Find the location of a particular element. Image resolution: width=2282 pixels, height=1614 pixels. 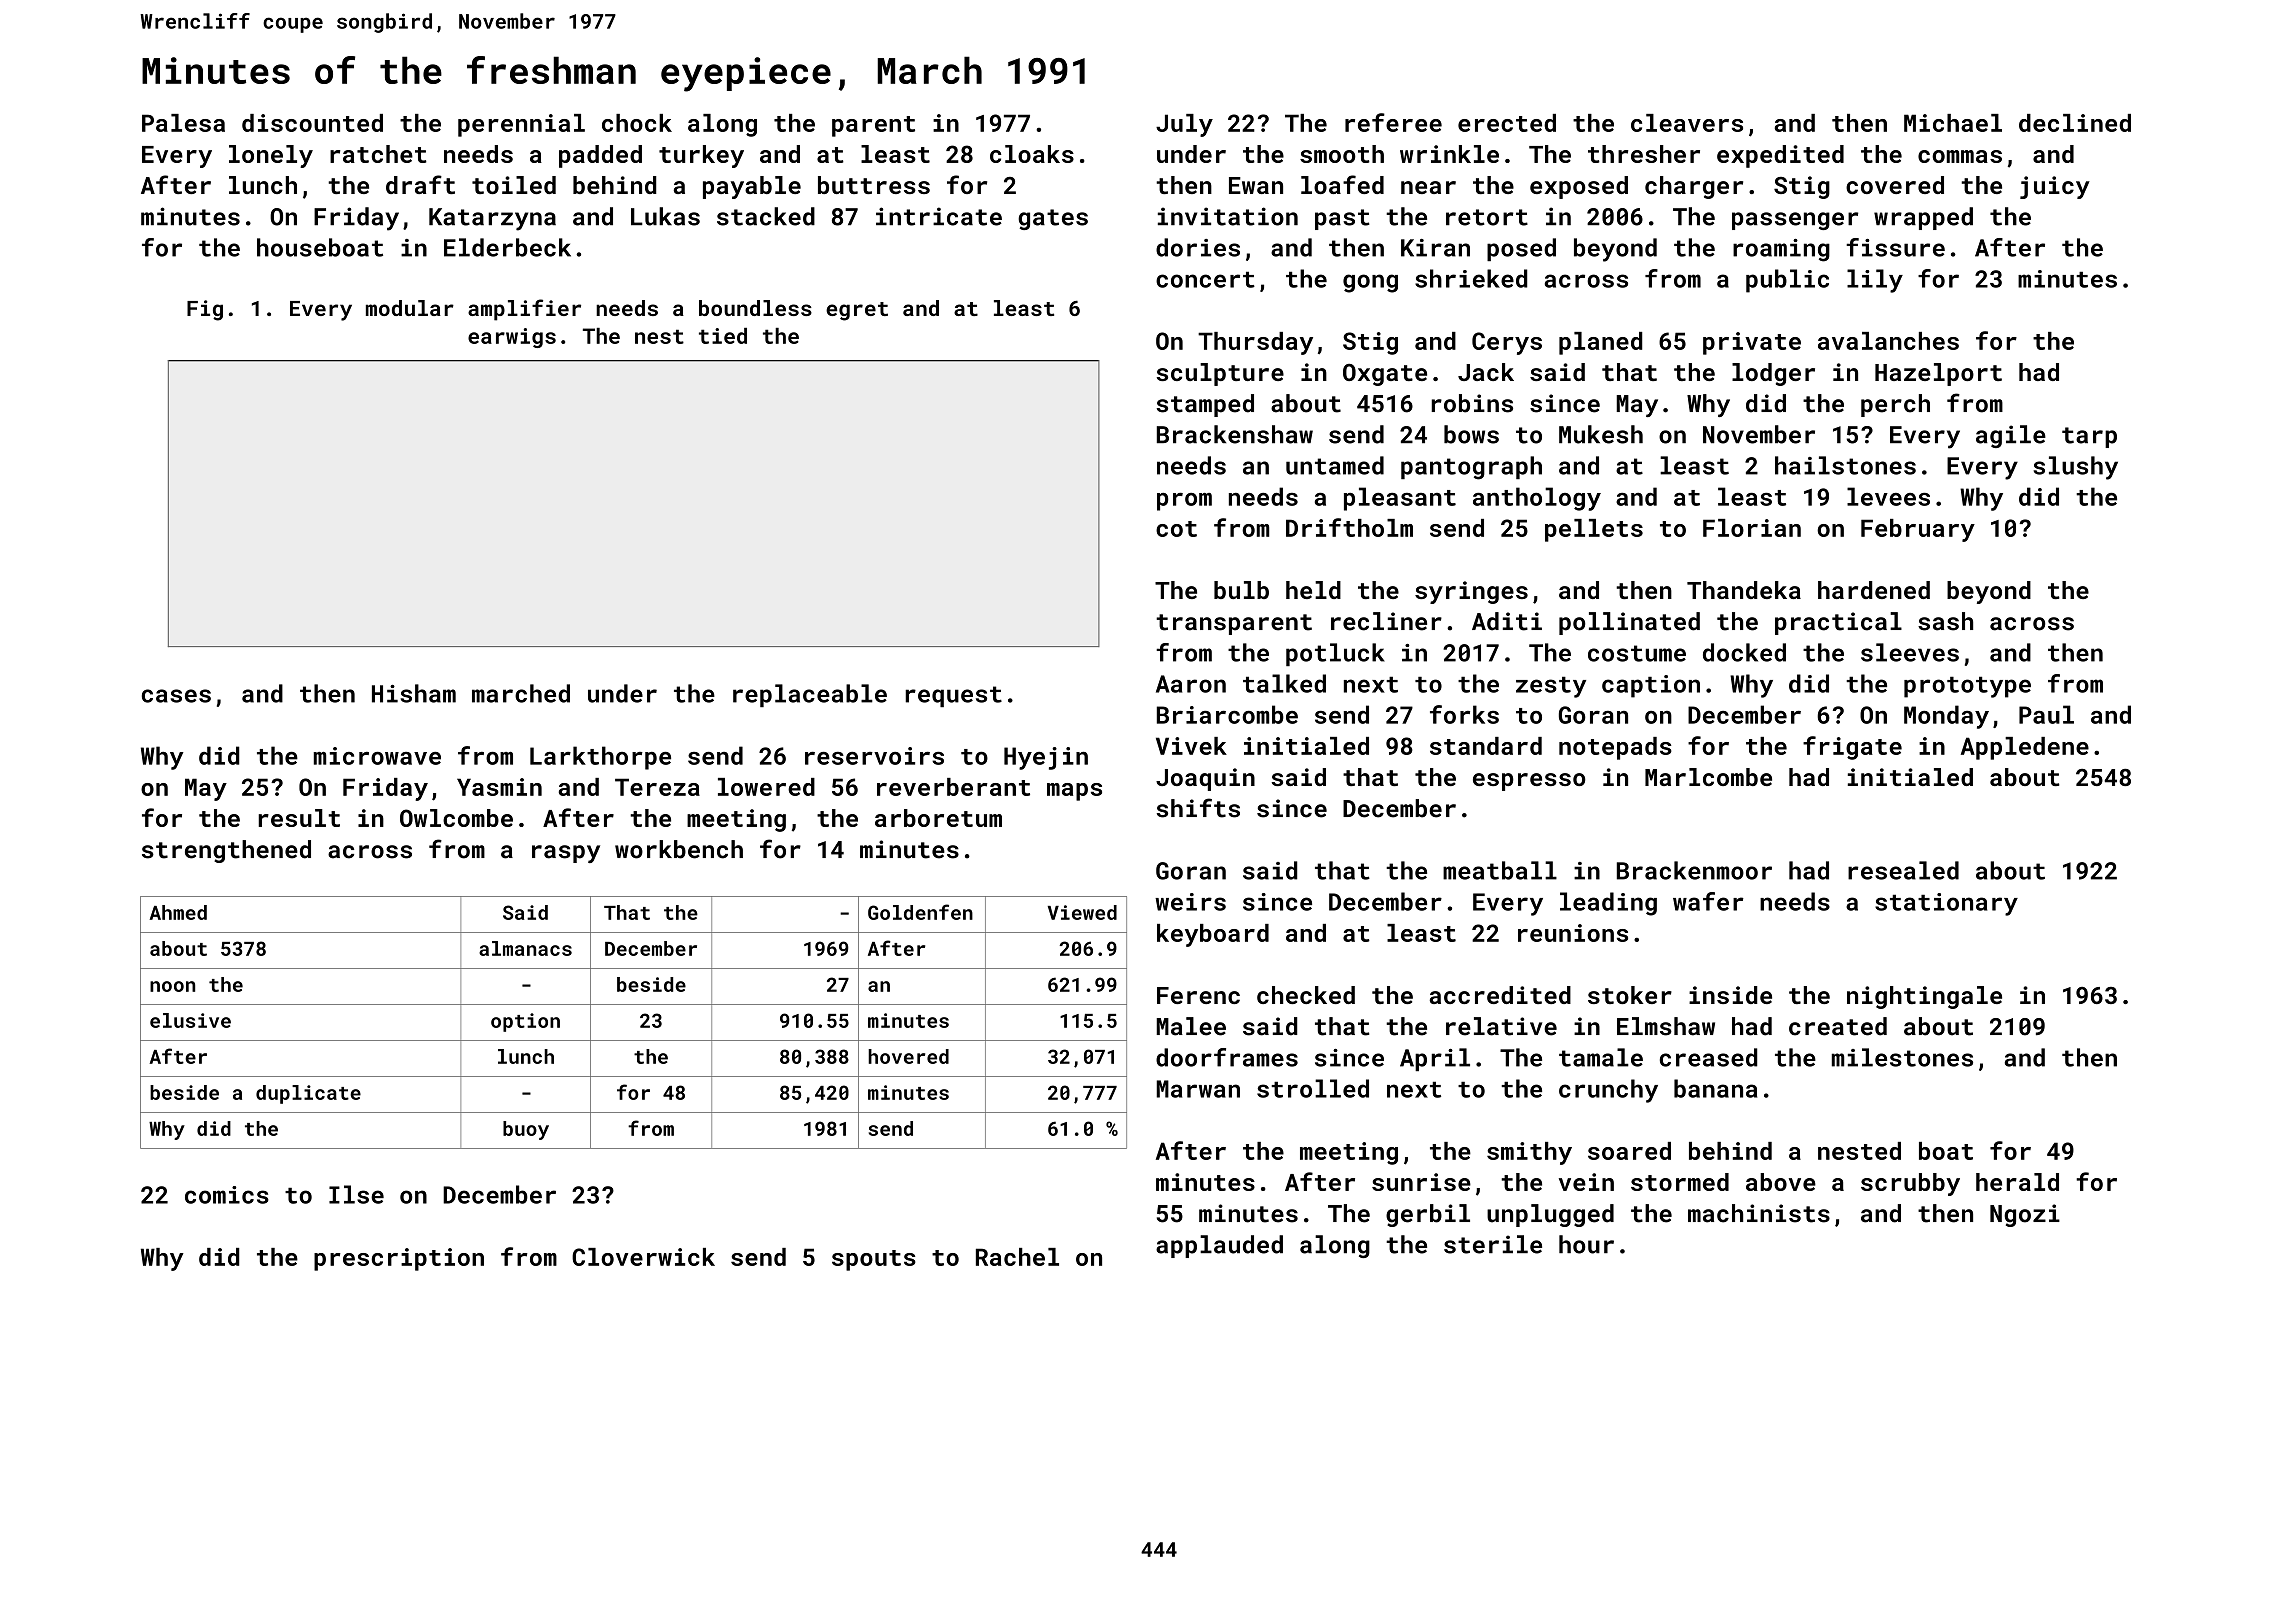

cot is located at coordinates (1176, 529).
